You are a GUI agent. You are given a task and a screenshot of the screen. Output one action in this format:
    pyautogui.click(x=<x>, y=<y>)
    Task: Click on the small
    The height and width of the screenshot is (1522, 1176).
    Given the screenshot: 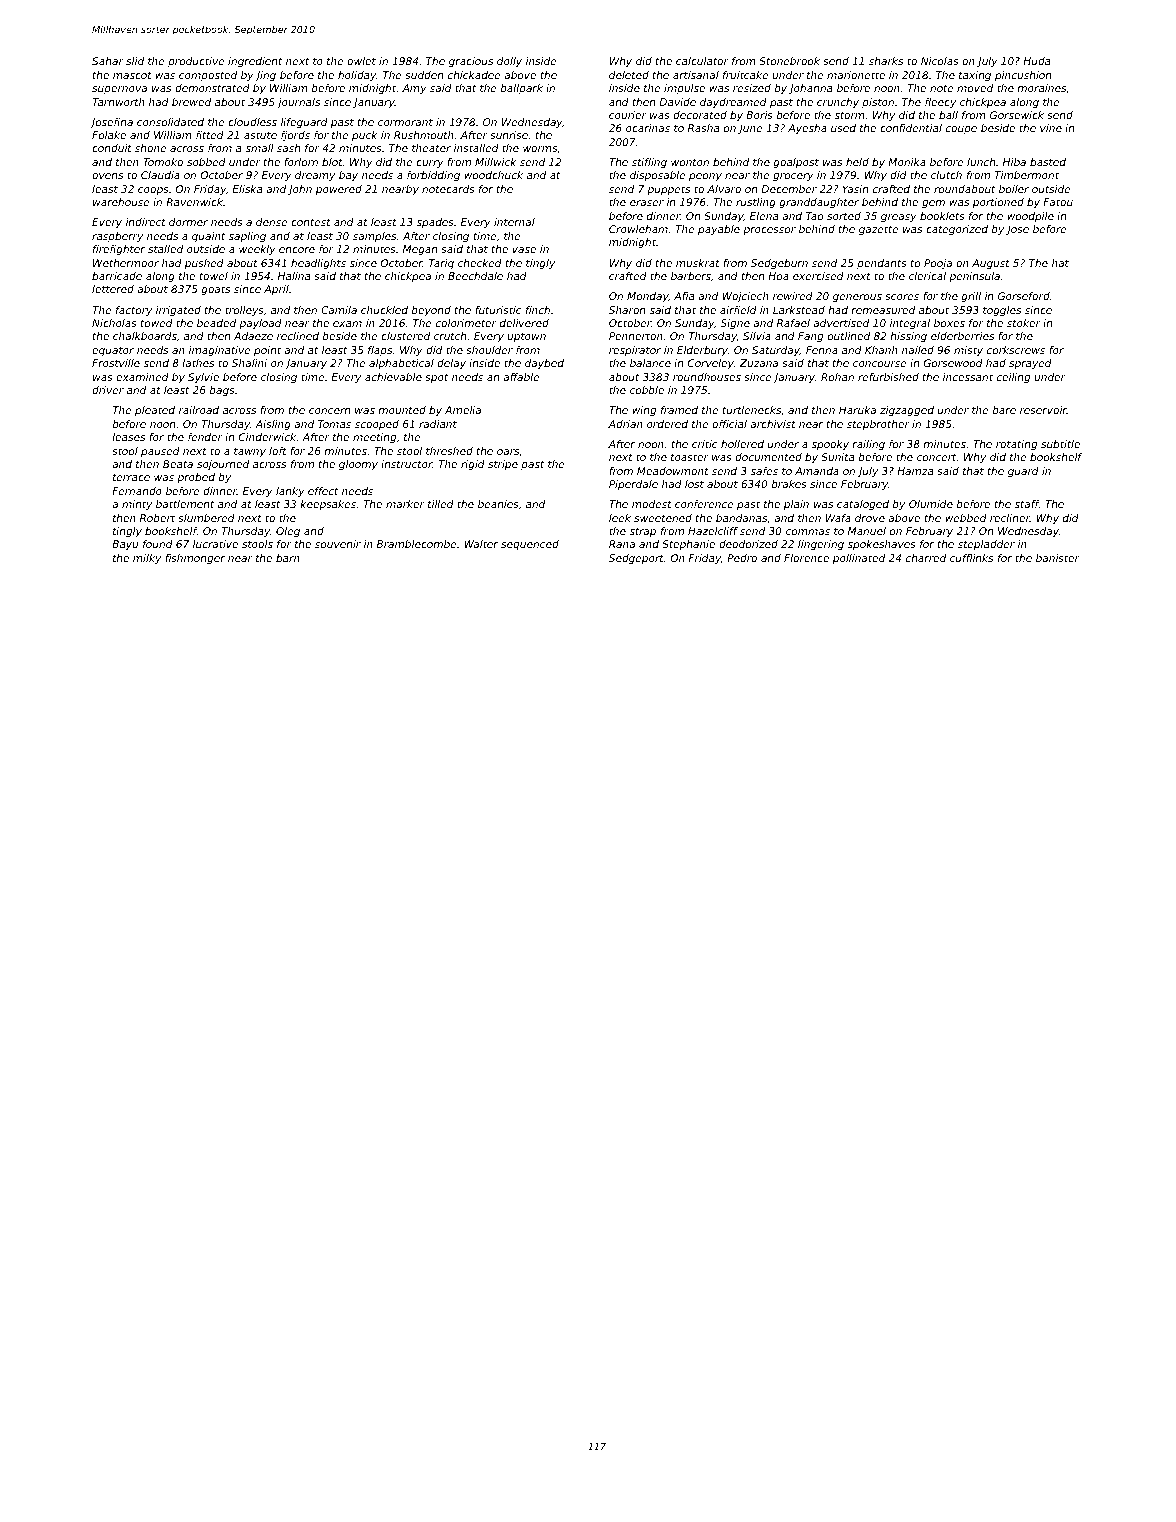 What is the action you would take?
    pyautogui.click(x=259, y=148)
